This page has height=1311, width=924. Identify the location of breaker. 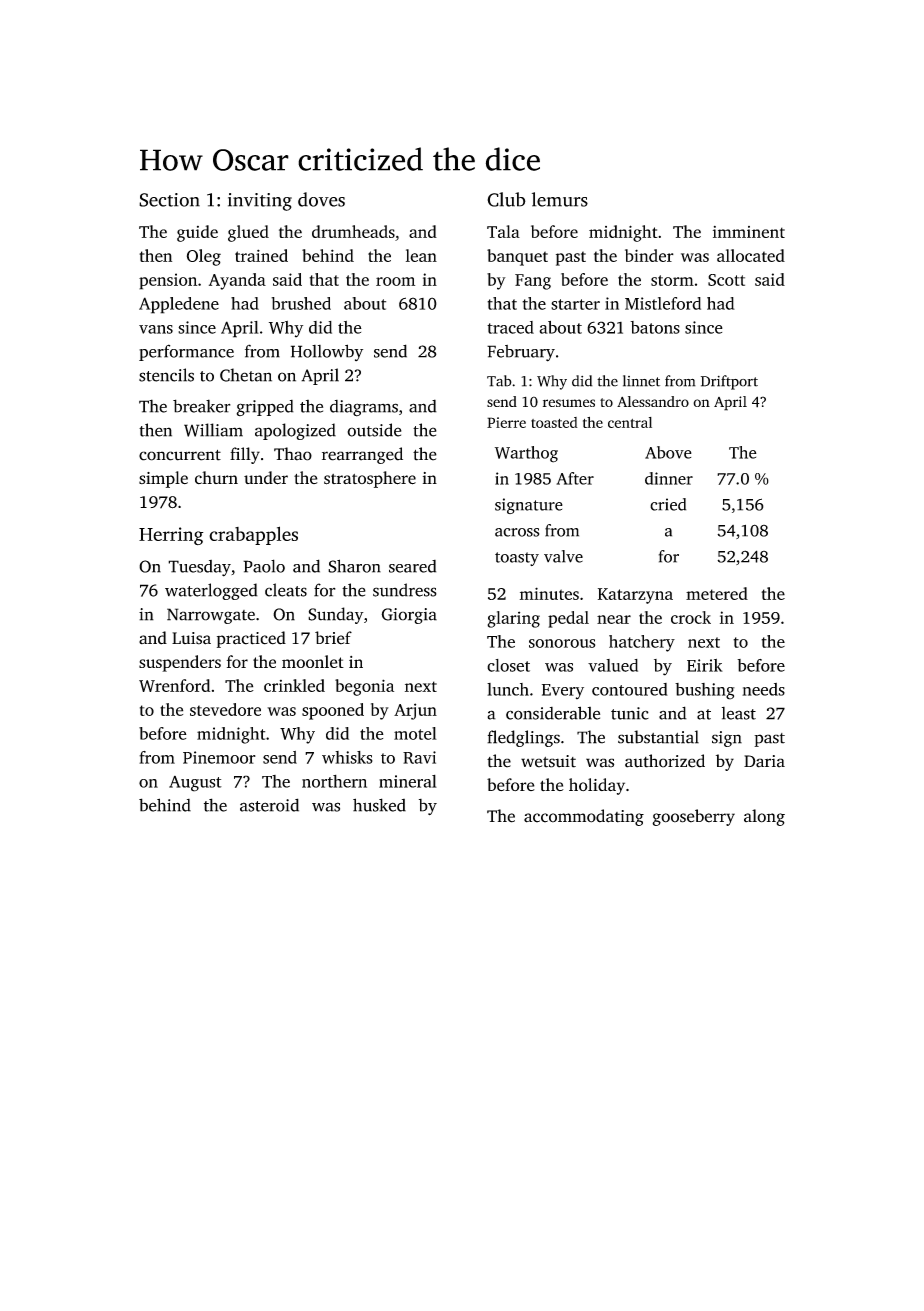
(202, 406).
